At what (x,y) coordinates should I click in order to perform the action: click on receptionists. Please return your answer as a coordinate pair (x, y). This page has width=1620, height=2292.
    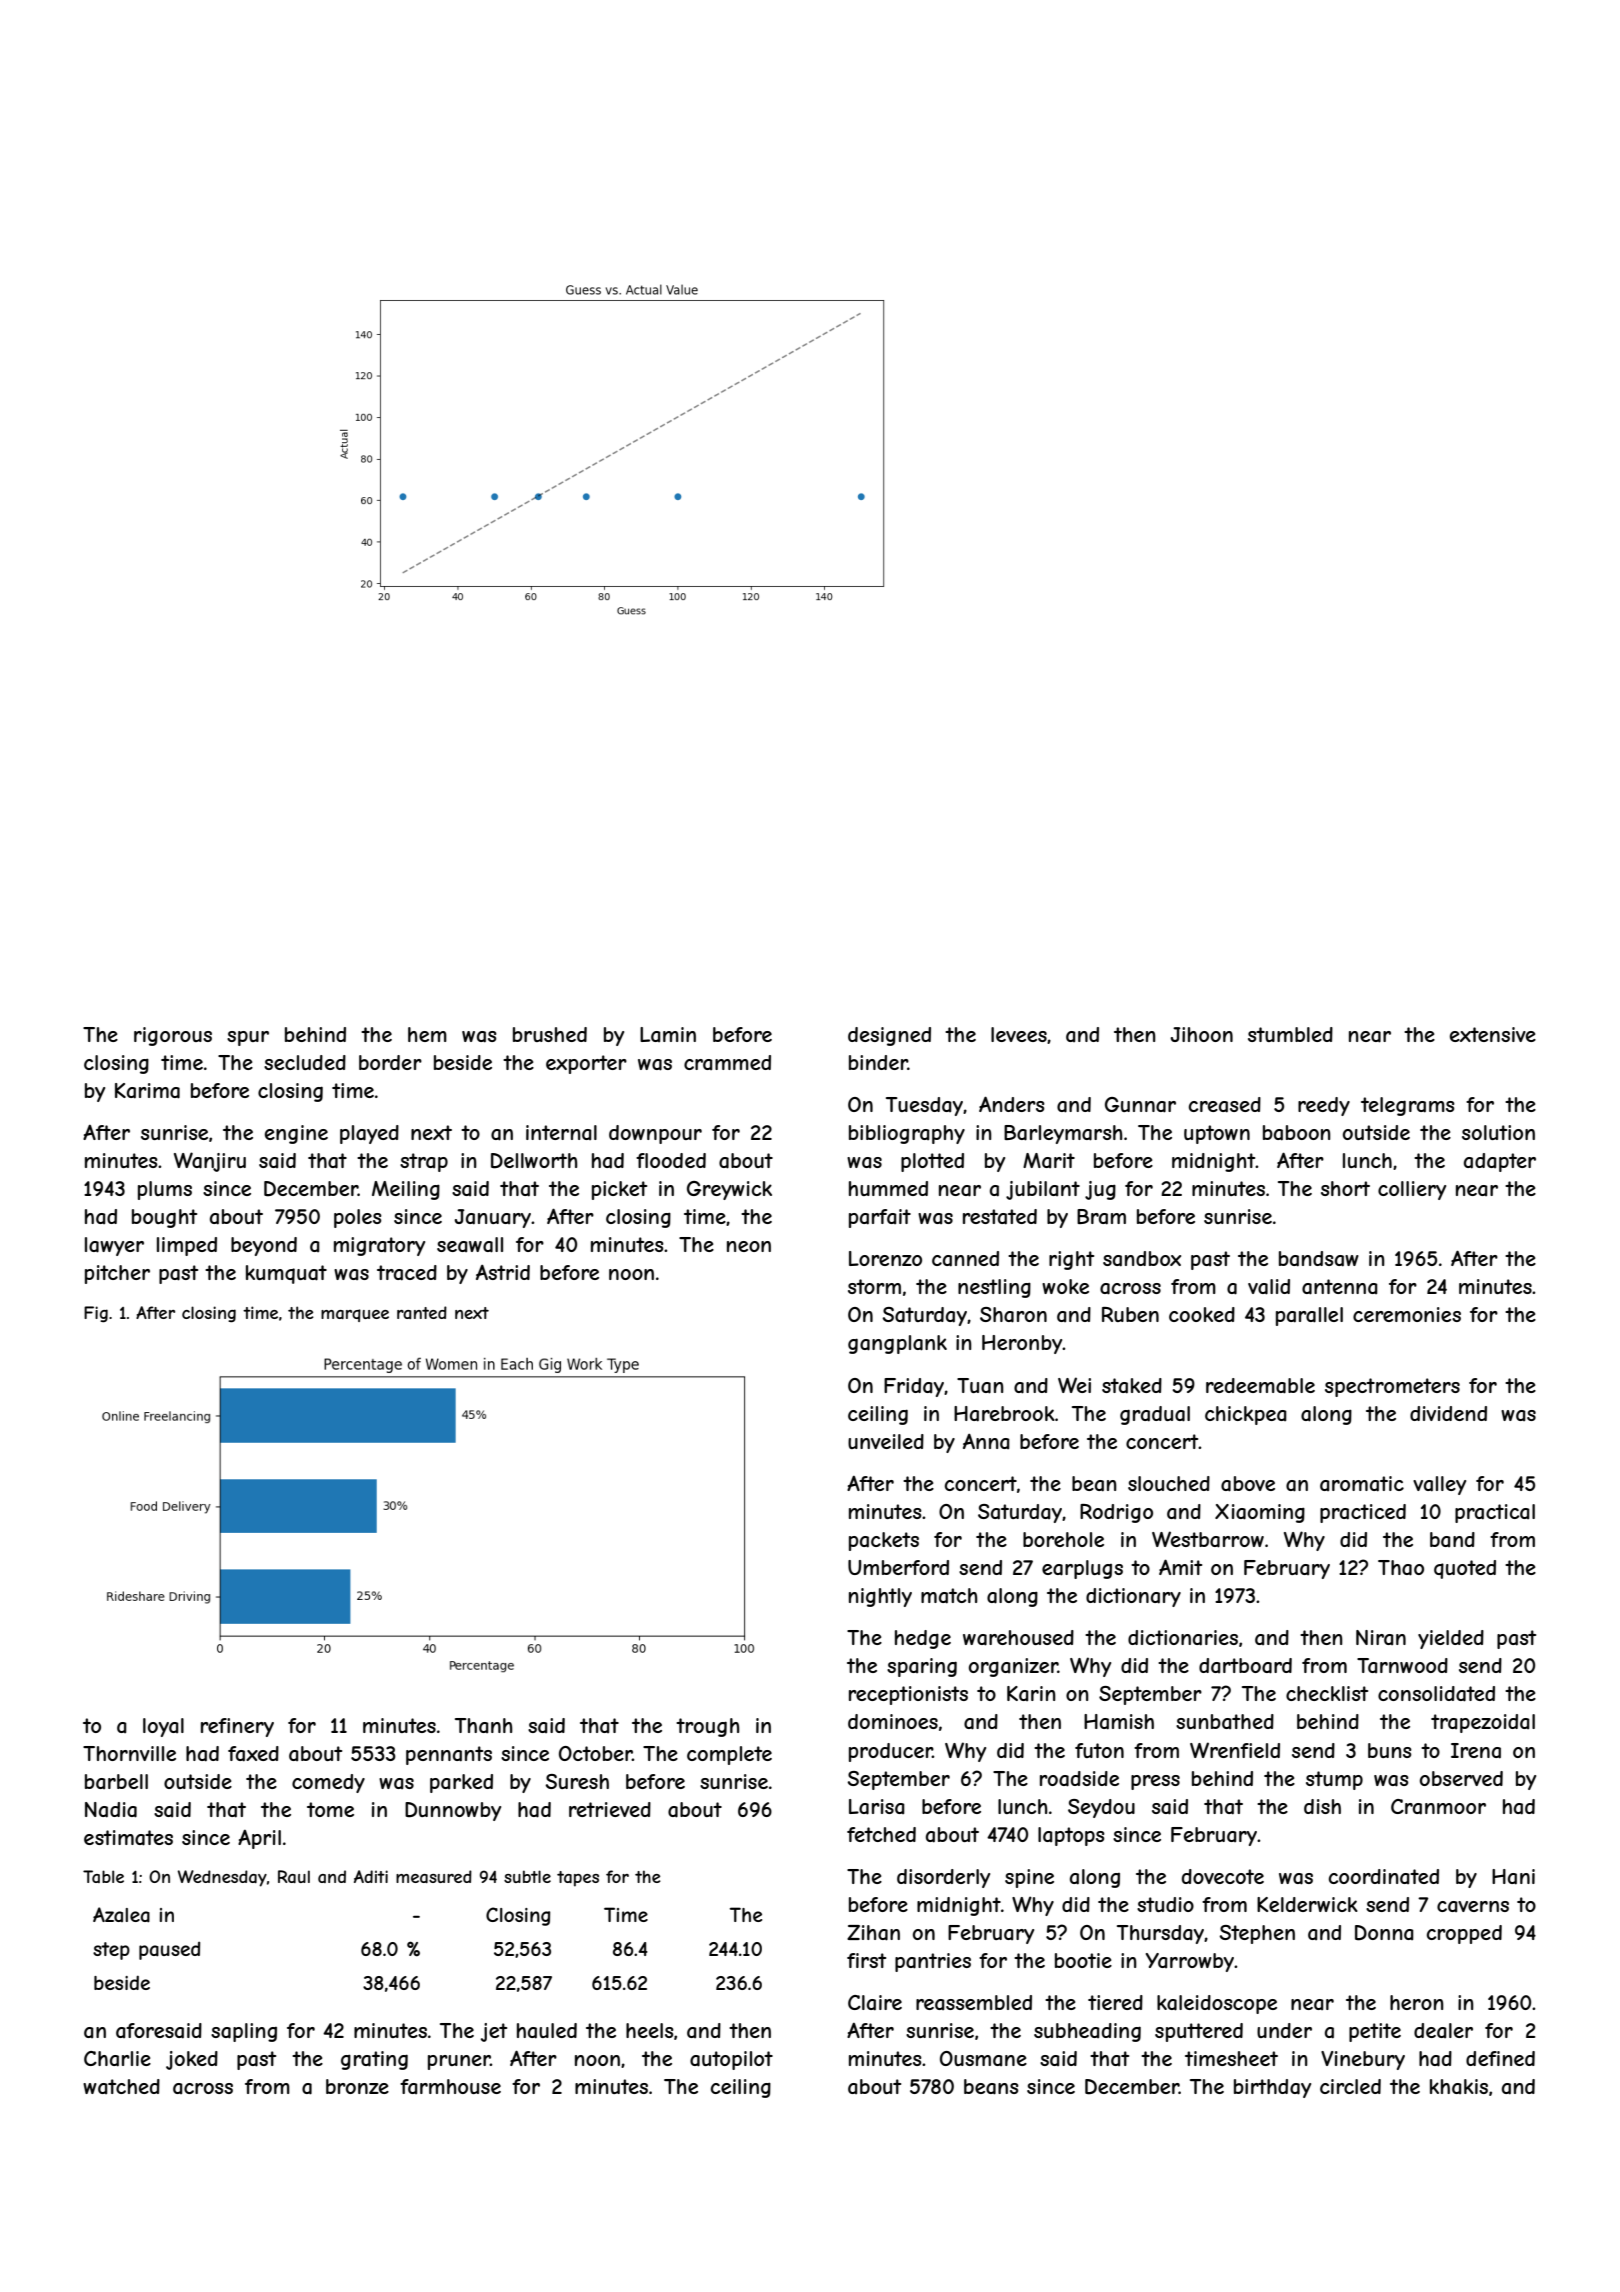
    Looking at the image, I should click on (908, 1695).
